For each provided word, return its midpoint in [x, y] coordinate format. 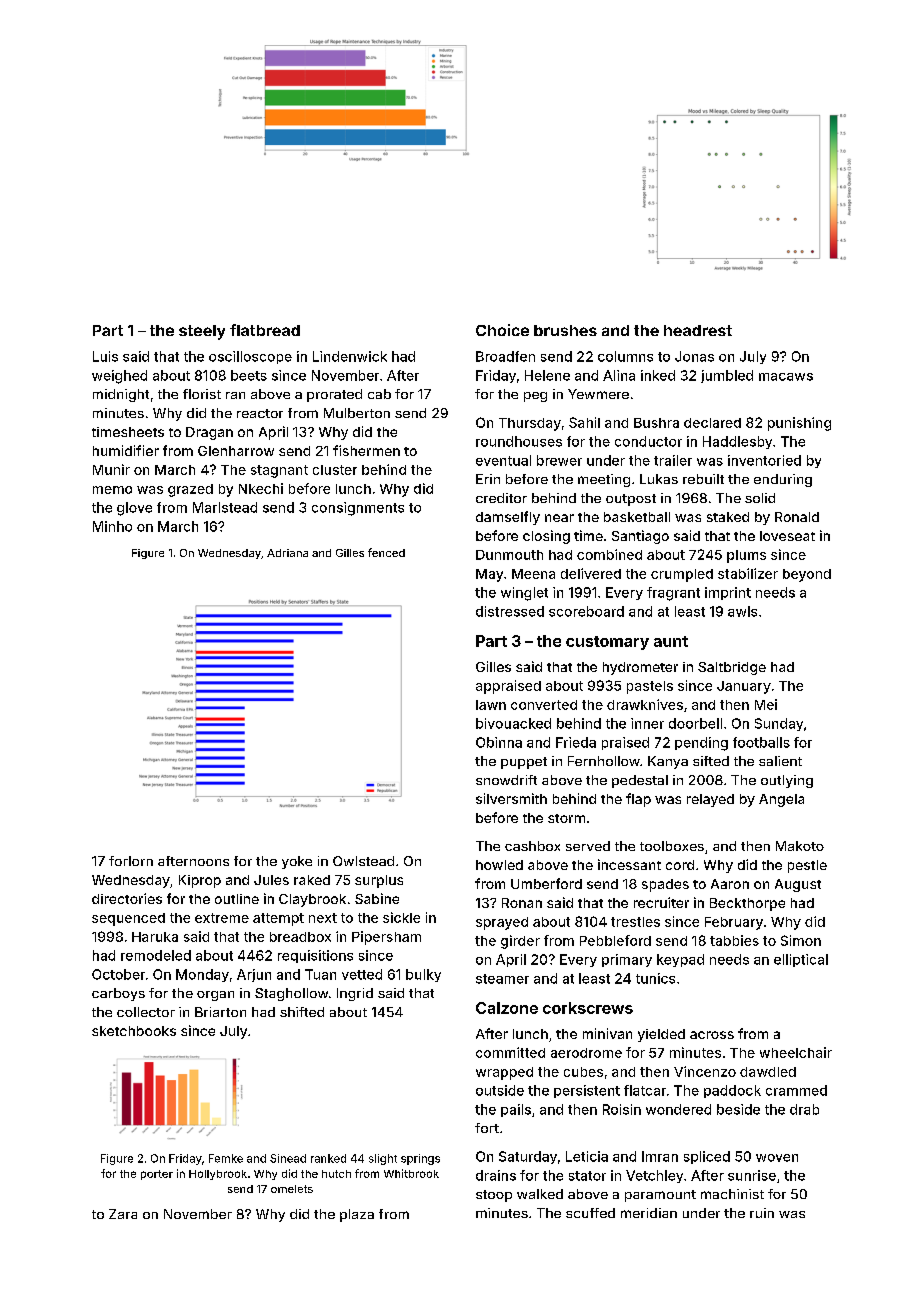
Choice [502, 330]
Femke [226, 1158]
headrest [698, 330]
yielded [661, 1035]
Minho [112, 526]
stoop [494, 1196]
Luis [105, 356]
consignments [358, 509]
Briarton [220, 1012]
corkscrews [588, 1008]
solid [760, 498]
